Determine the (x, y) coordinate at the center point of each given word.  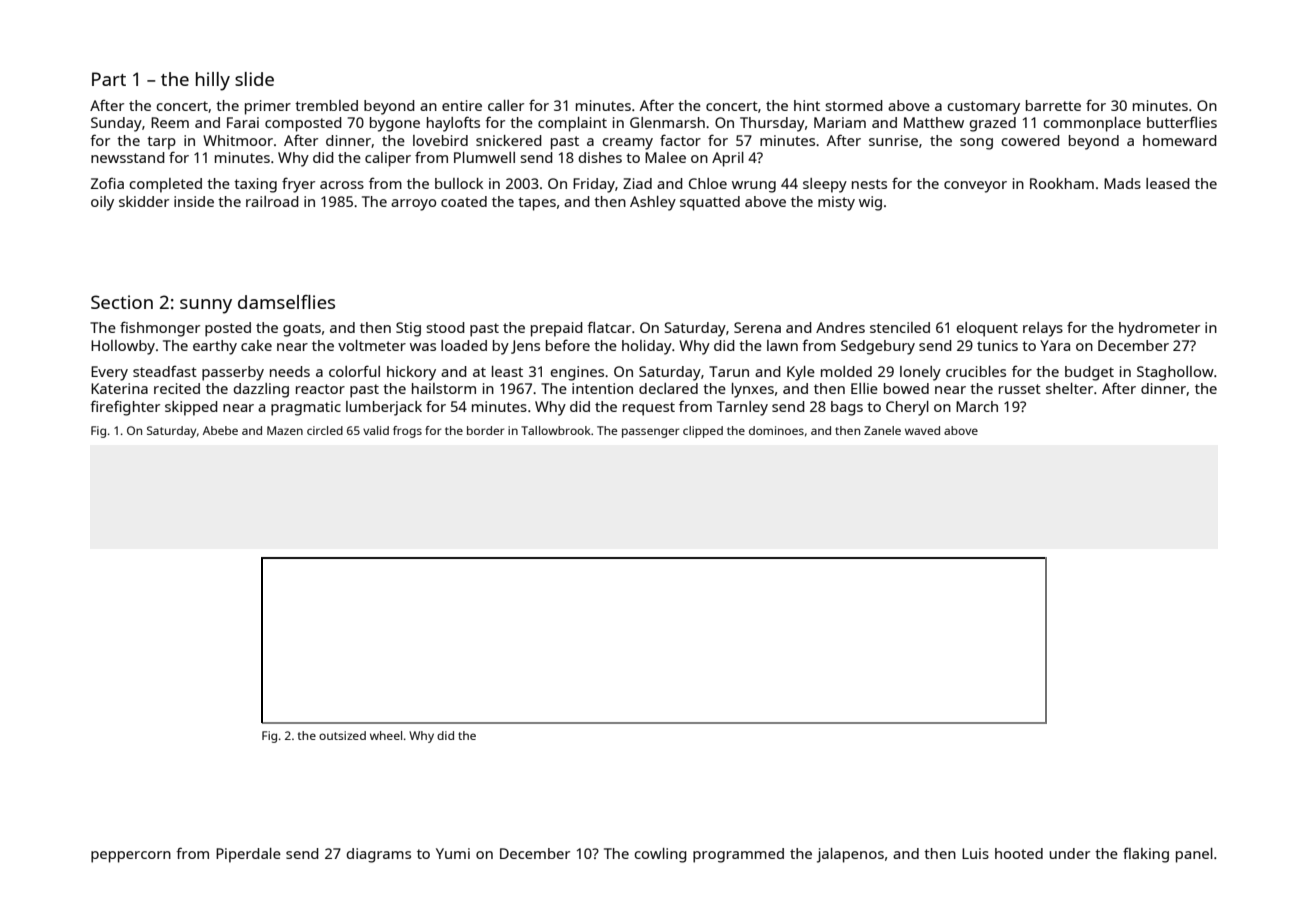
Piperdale (248, 855)
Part (109, 79)
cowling (660, 855)
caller (506, 105)
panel (1194, 855)
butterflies (1182, 122)
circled (325, 430)
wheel (386, 735)
